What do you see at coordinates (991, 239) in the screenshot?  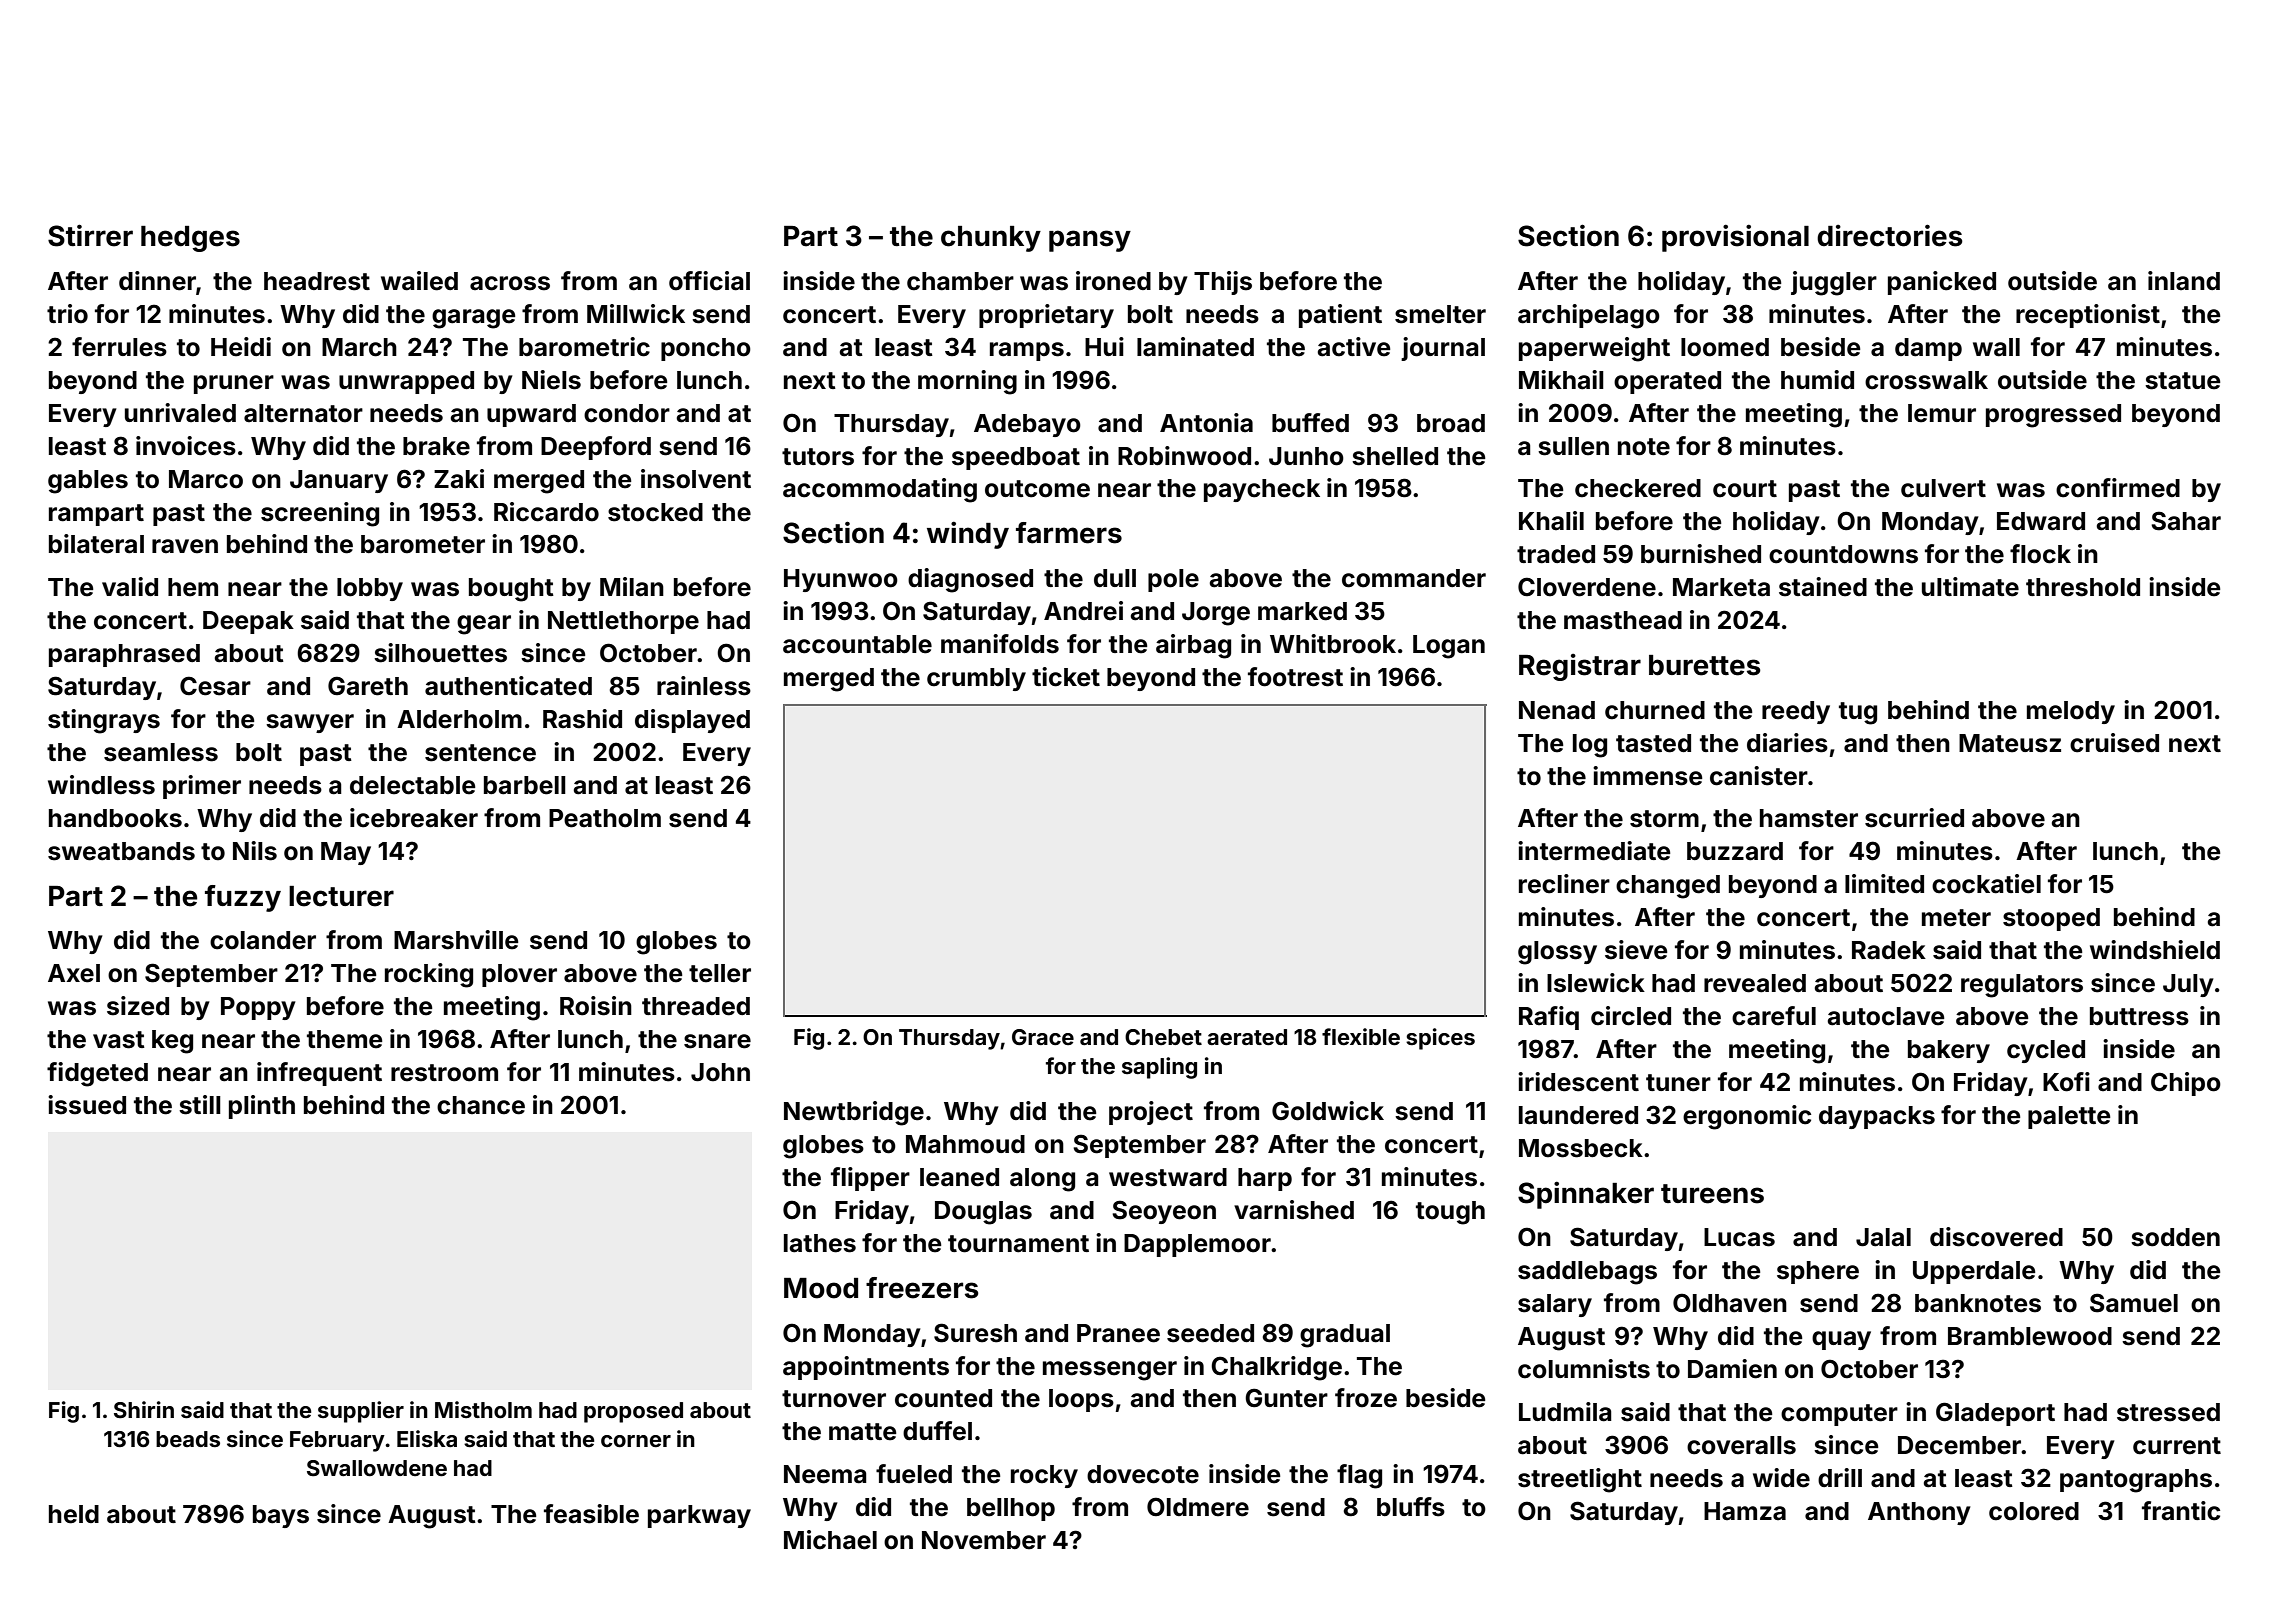 I see `chunky` at bounding box center [991, 239].
